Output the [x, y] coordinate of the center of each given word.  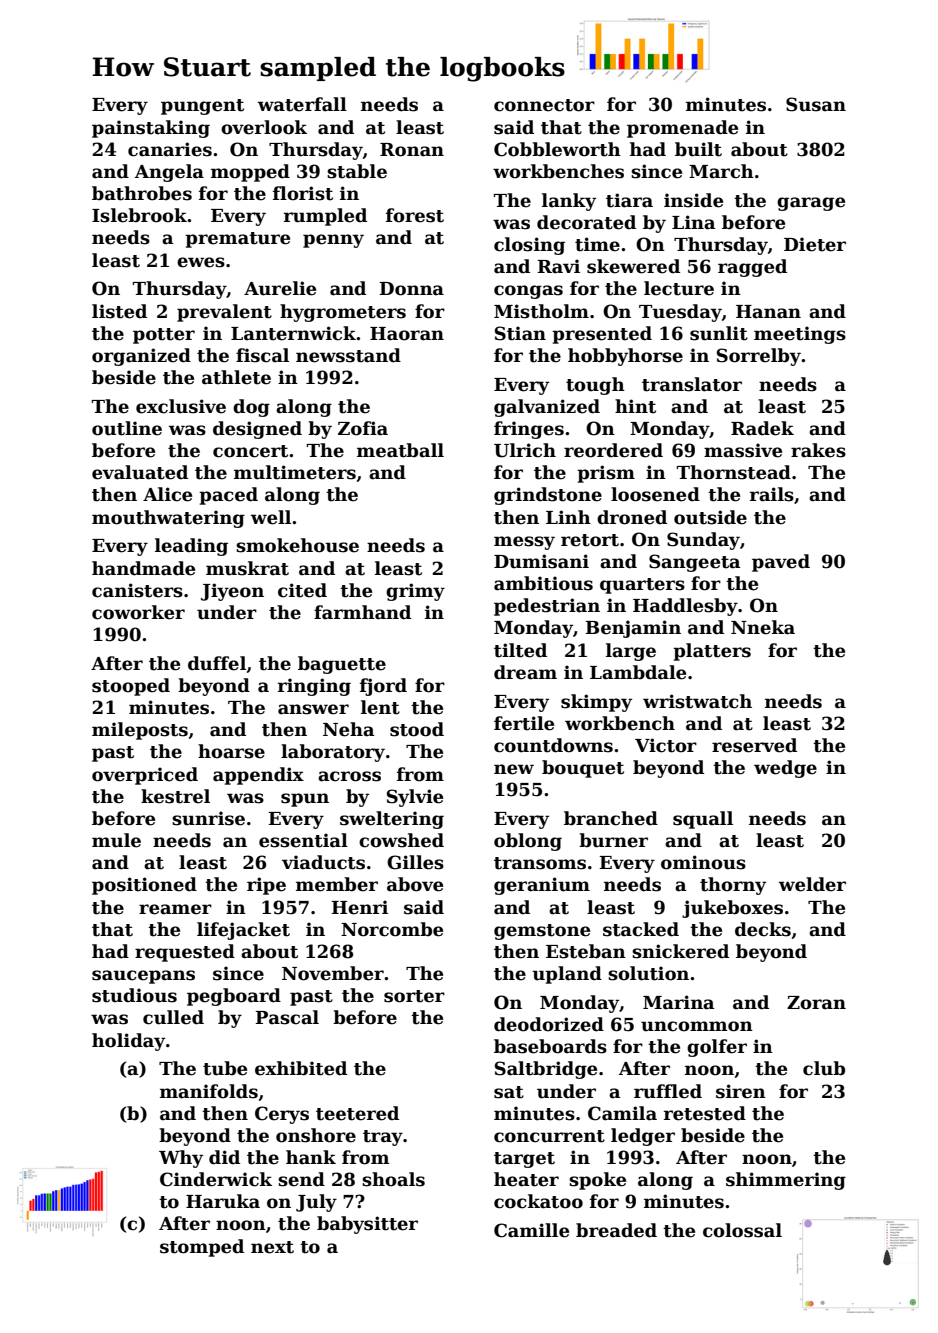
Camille [531, 1230]
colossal [742, 1230]
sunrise [208, 818]
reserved [754, 745]
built [698, 149]
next [272, 1247]
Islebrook [139, 215]
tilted [520, 650]
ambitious [543, 583]
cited [302, 590]
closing [529, 246]
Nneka [763, 627]
